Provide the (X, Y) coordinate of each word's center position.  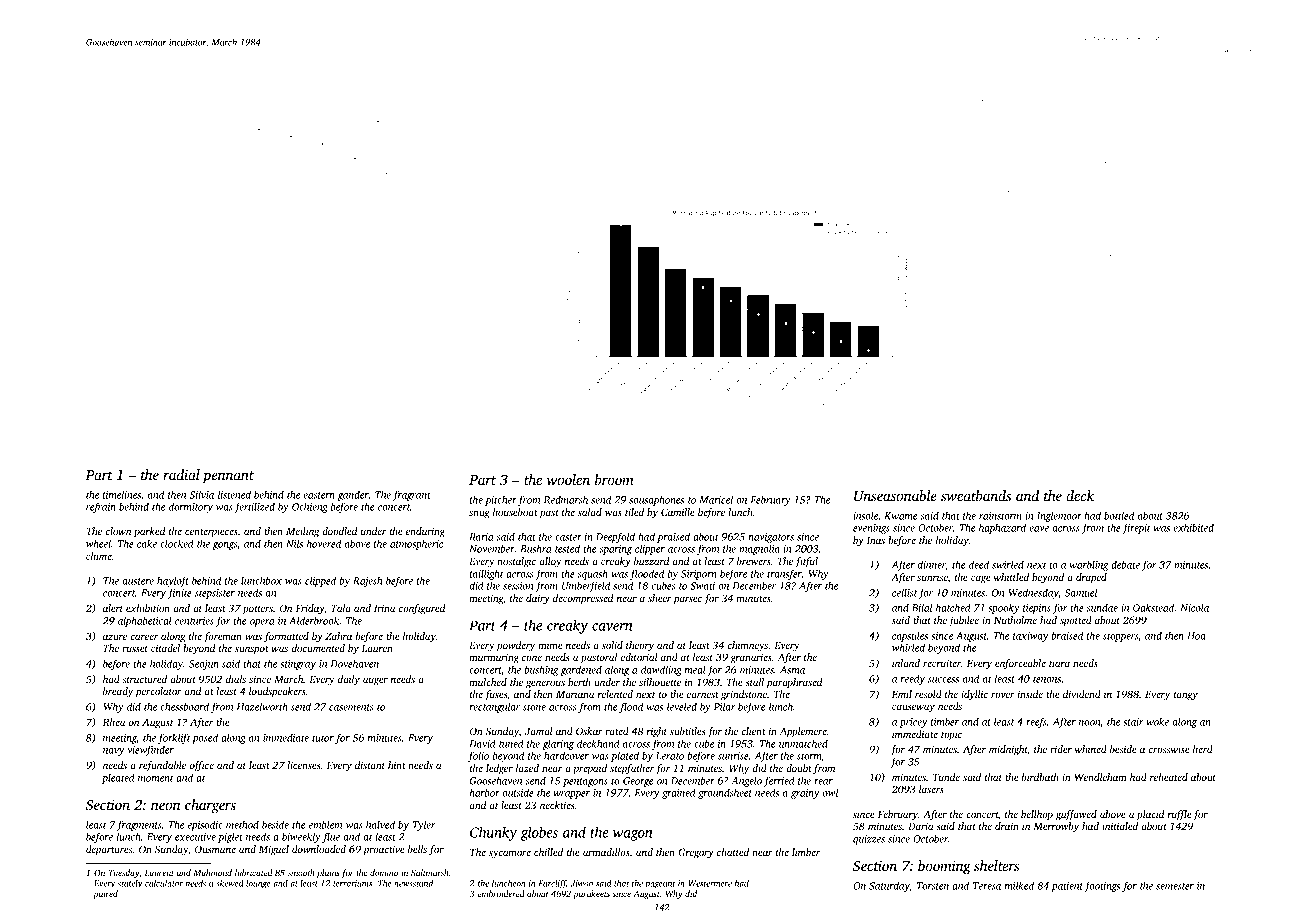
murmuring (494, 658)
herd (1203, 749)
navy (113, 752)
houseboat (515, 512)
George (638, 782)
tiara (1059, 663)
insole (865, 515)
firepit (1136, 528)
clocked (177, 543)
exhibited (1193, 527)
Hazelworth (262, 706)
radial (181, 474)
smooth (301, 872)
